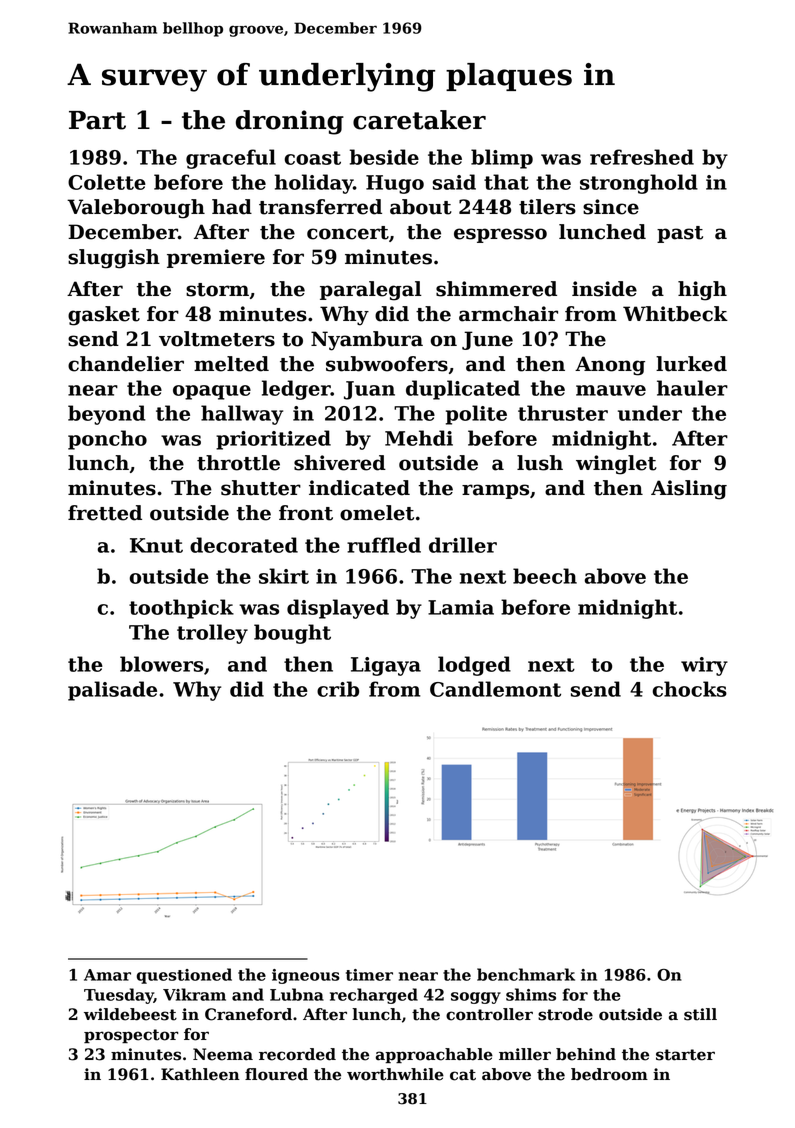 This screenshot has width=795, height=1128. What do you see at coordinates (610, 366) in the screenshot?
I see `Anong` at bounding box center [610, 366].
